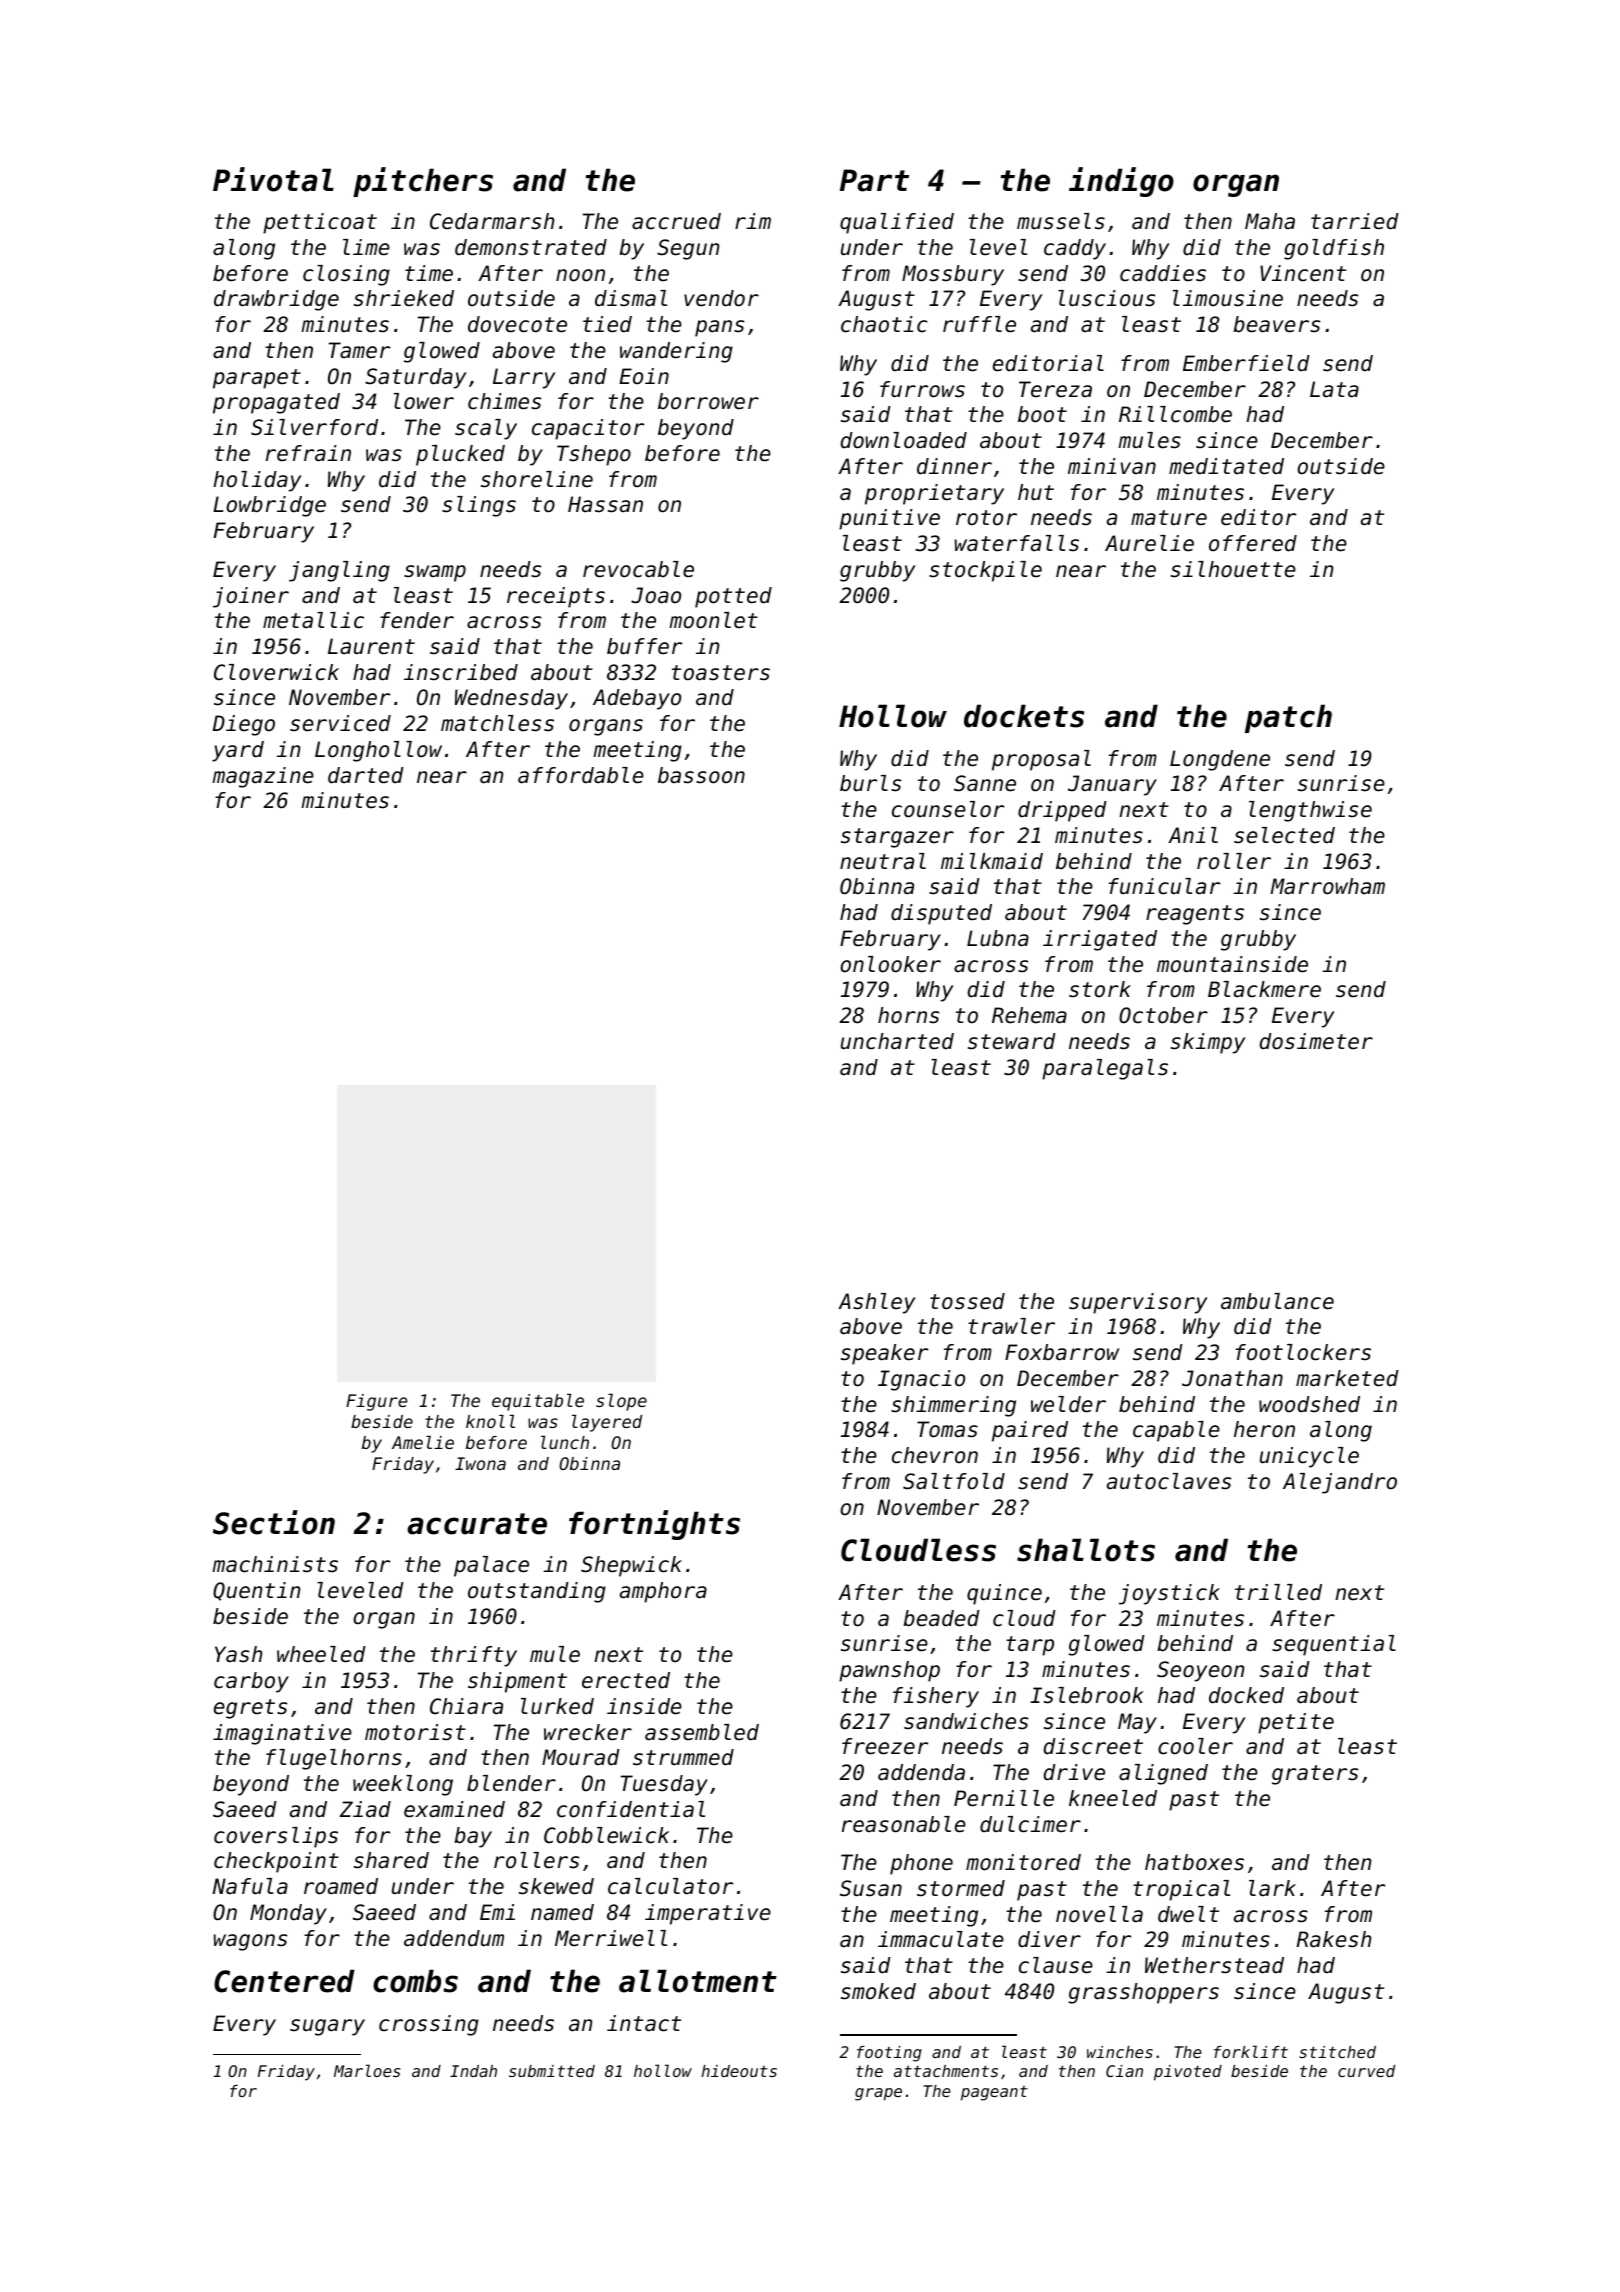  What do you see at coordinates (871, 1888) in the screenshot?
I see `Susan` at bounding box center [871, 1888].
